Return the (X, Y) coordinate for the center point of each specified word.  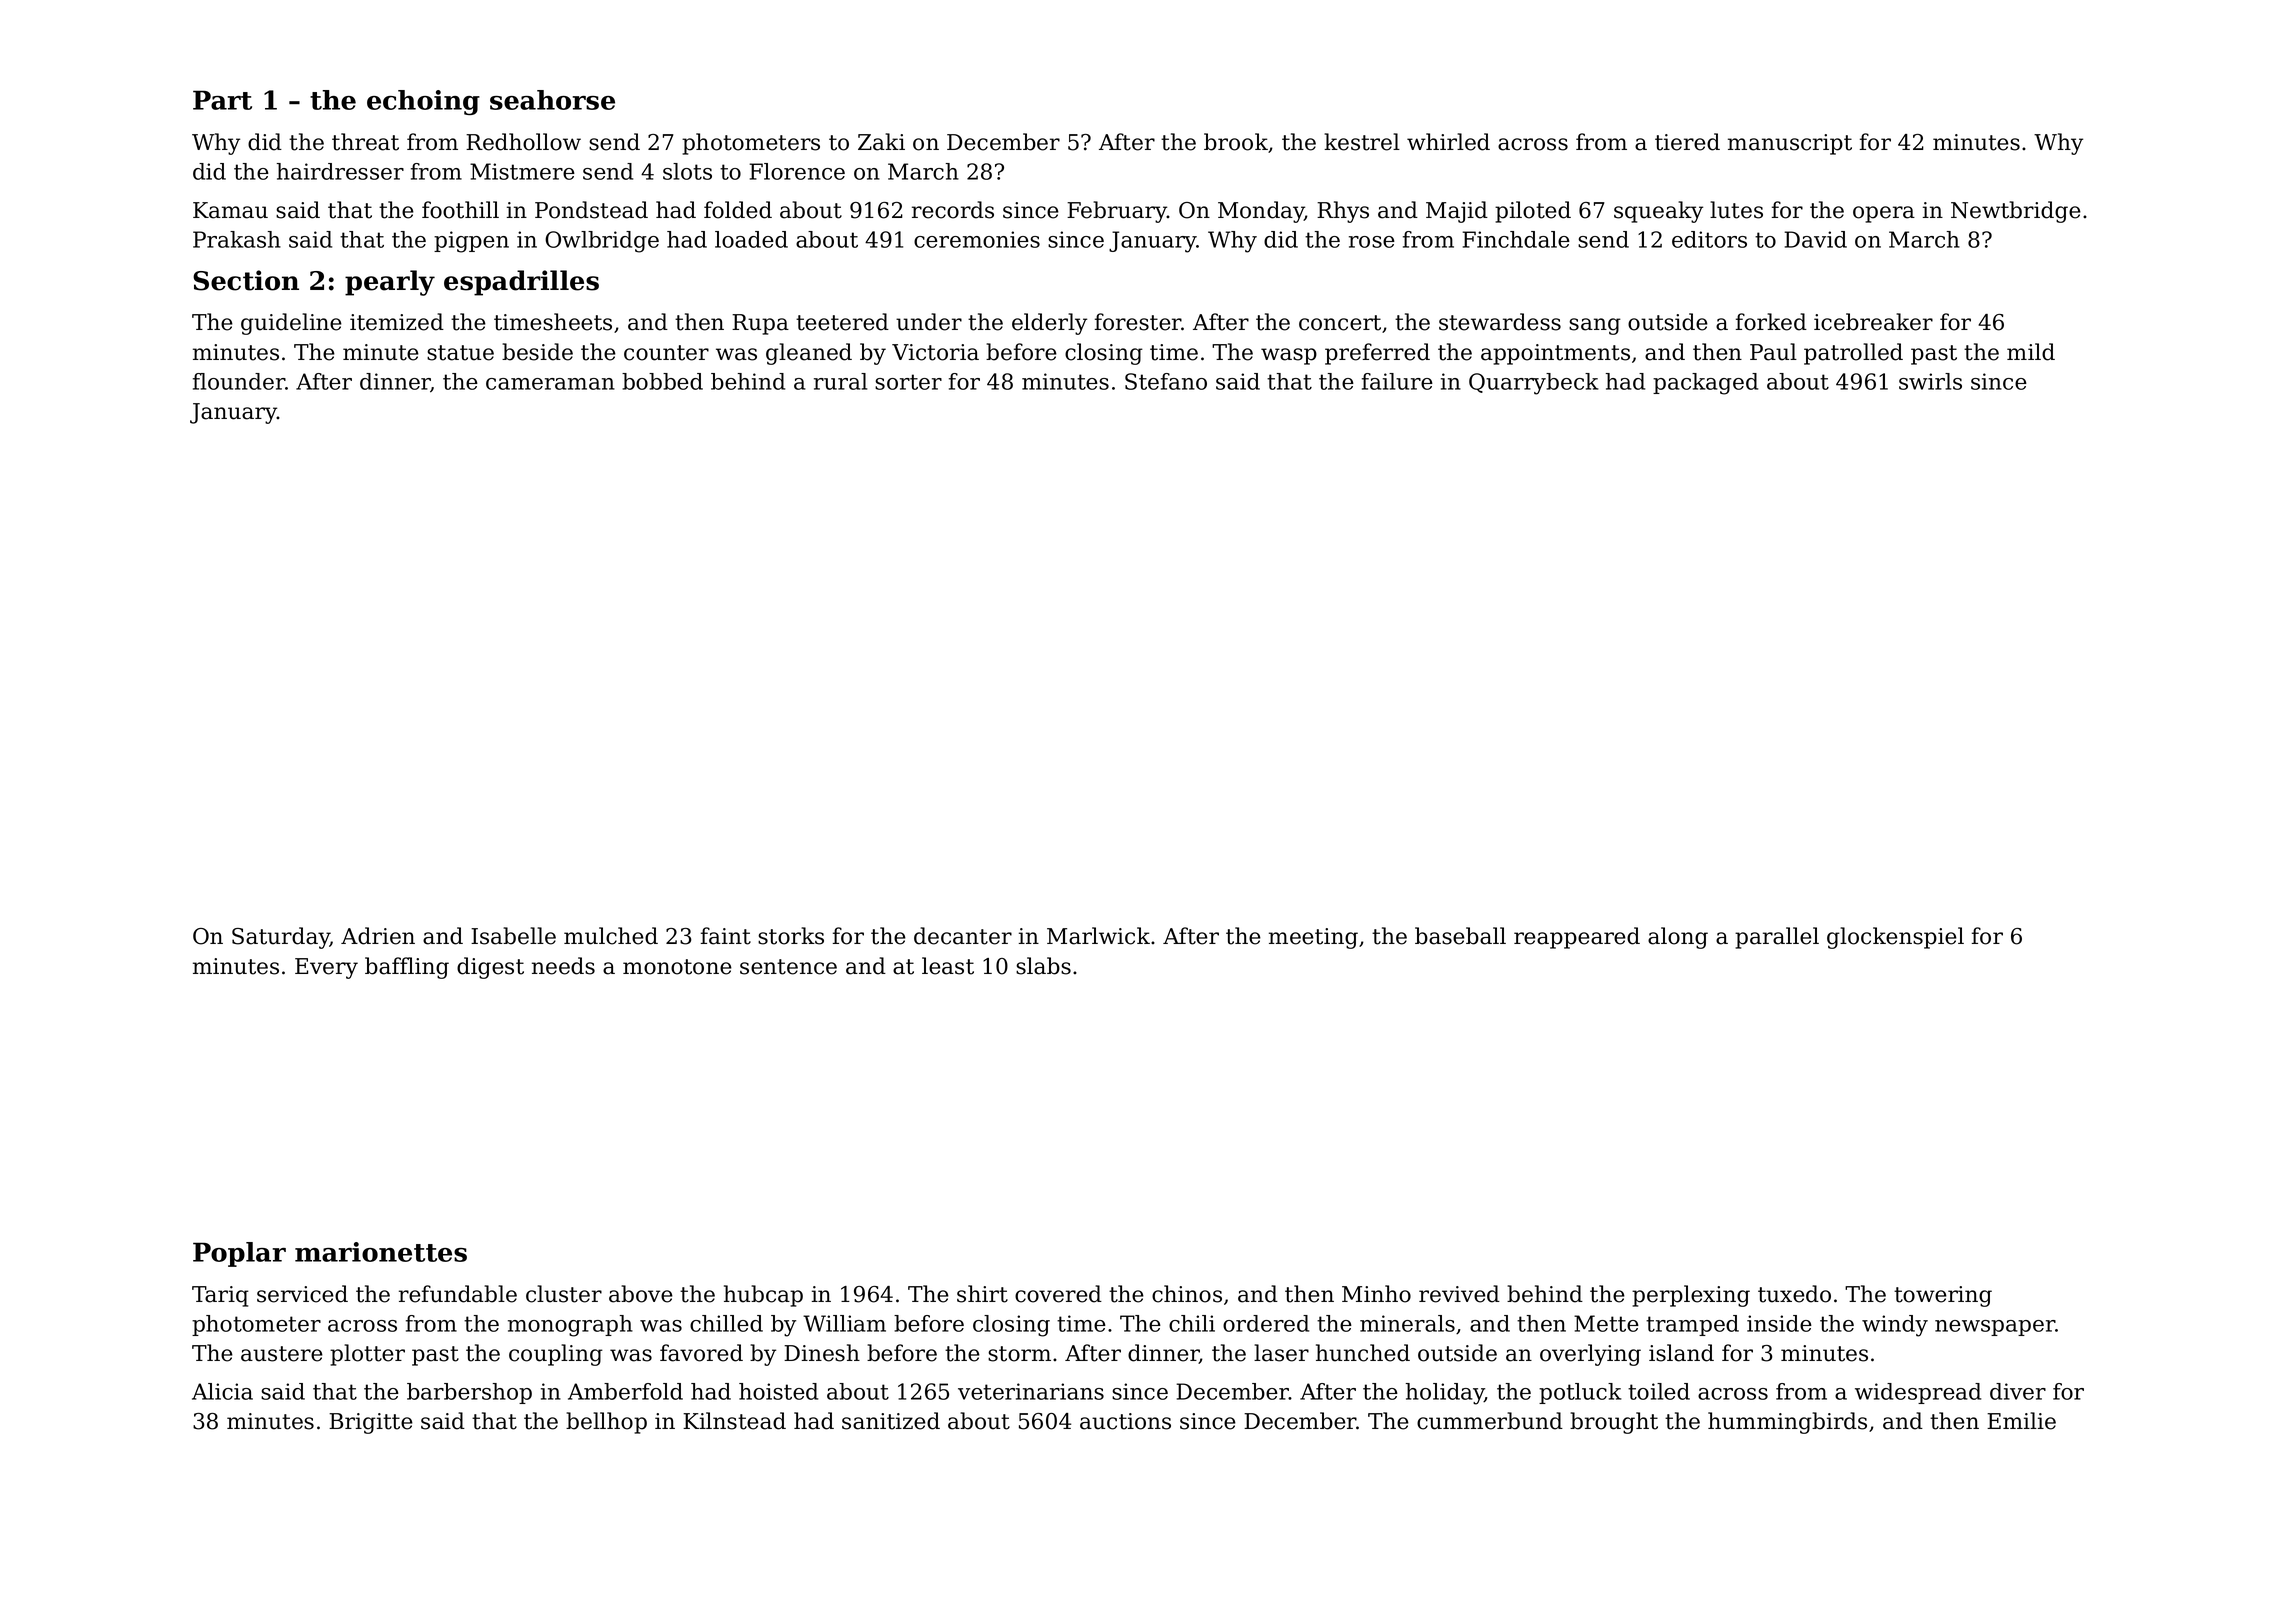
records (953, 210)
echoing (423, 102)
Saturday (281, 938)
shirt (982, 1294)
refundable (458, 1294)
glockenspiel (1895, 938)
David (1815, 239)
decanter (963, 936)
